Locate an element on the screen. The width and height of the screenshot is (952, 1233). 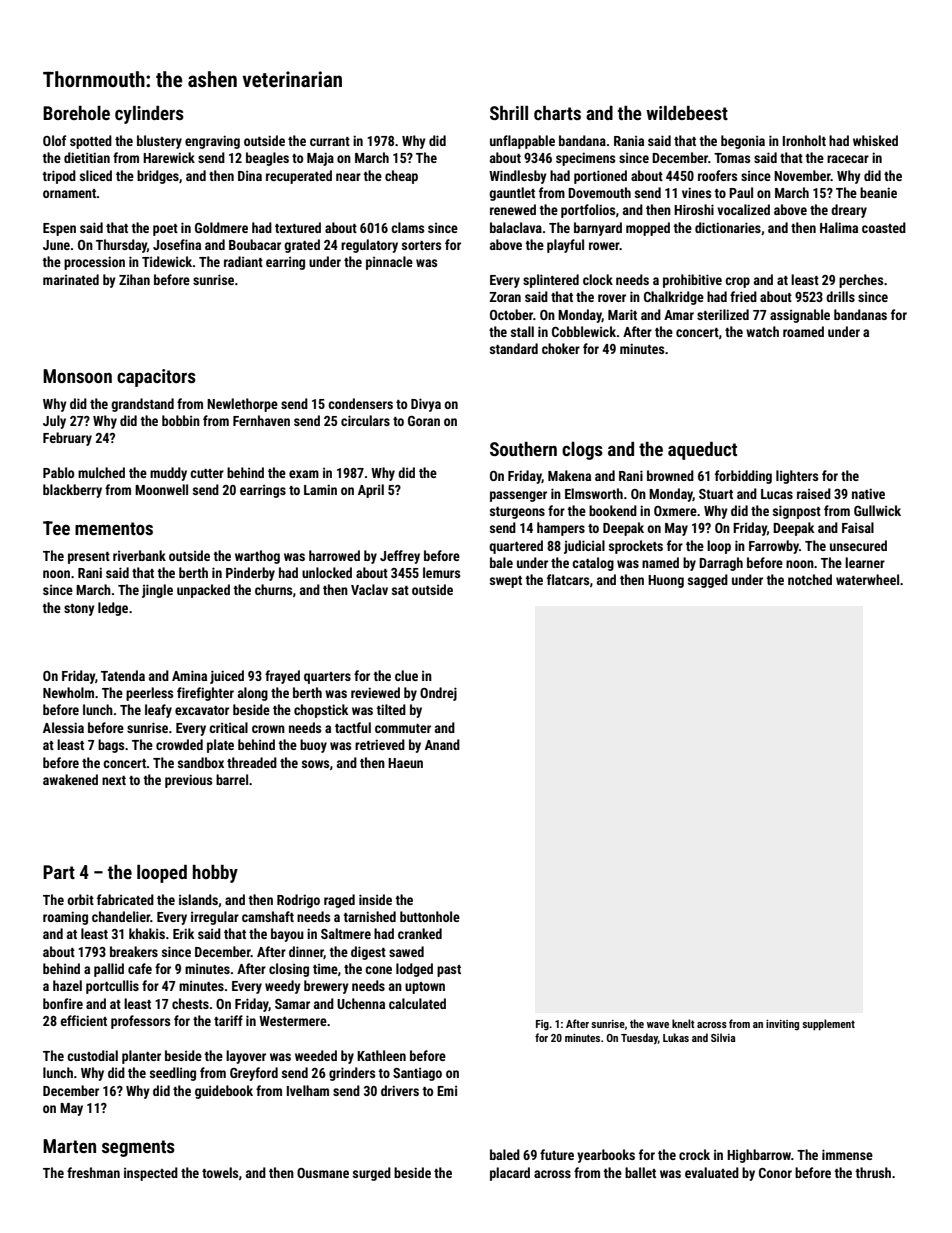
roamed is located at coordinates (803, 331).
